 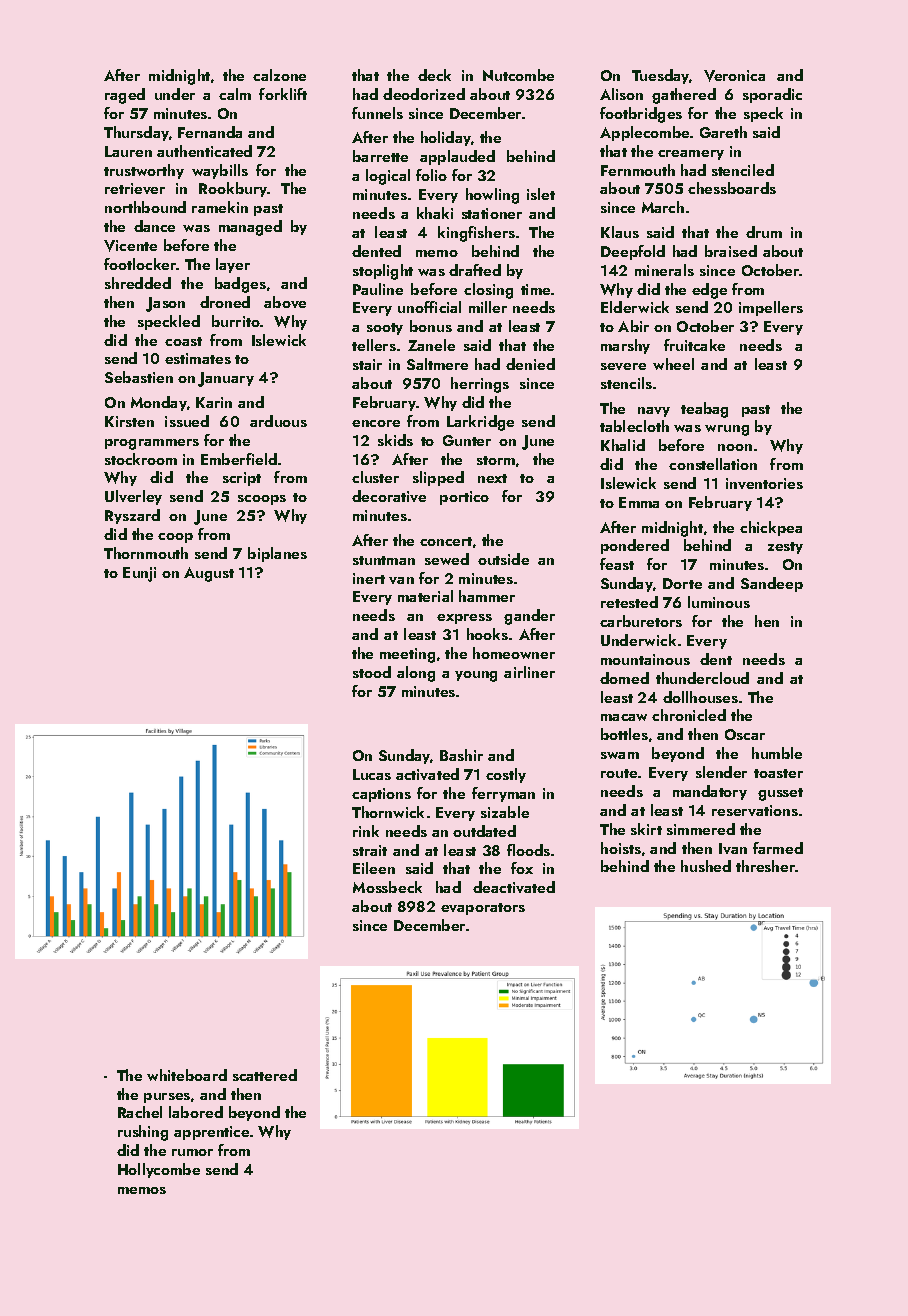 I want to click on Rachel, so click(x=140, y=1112).
